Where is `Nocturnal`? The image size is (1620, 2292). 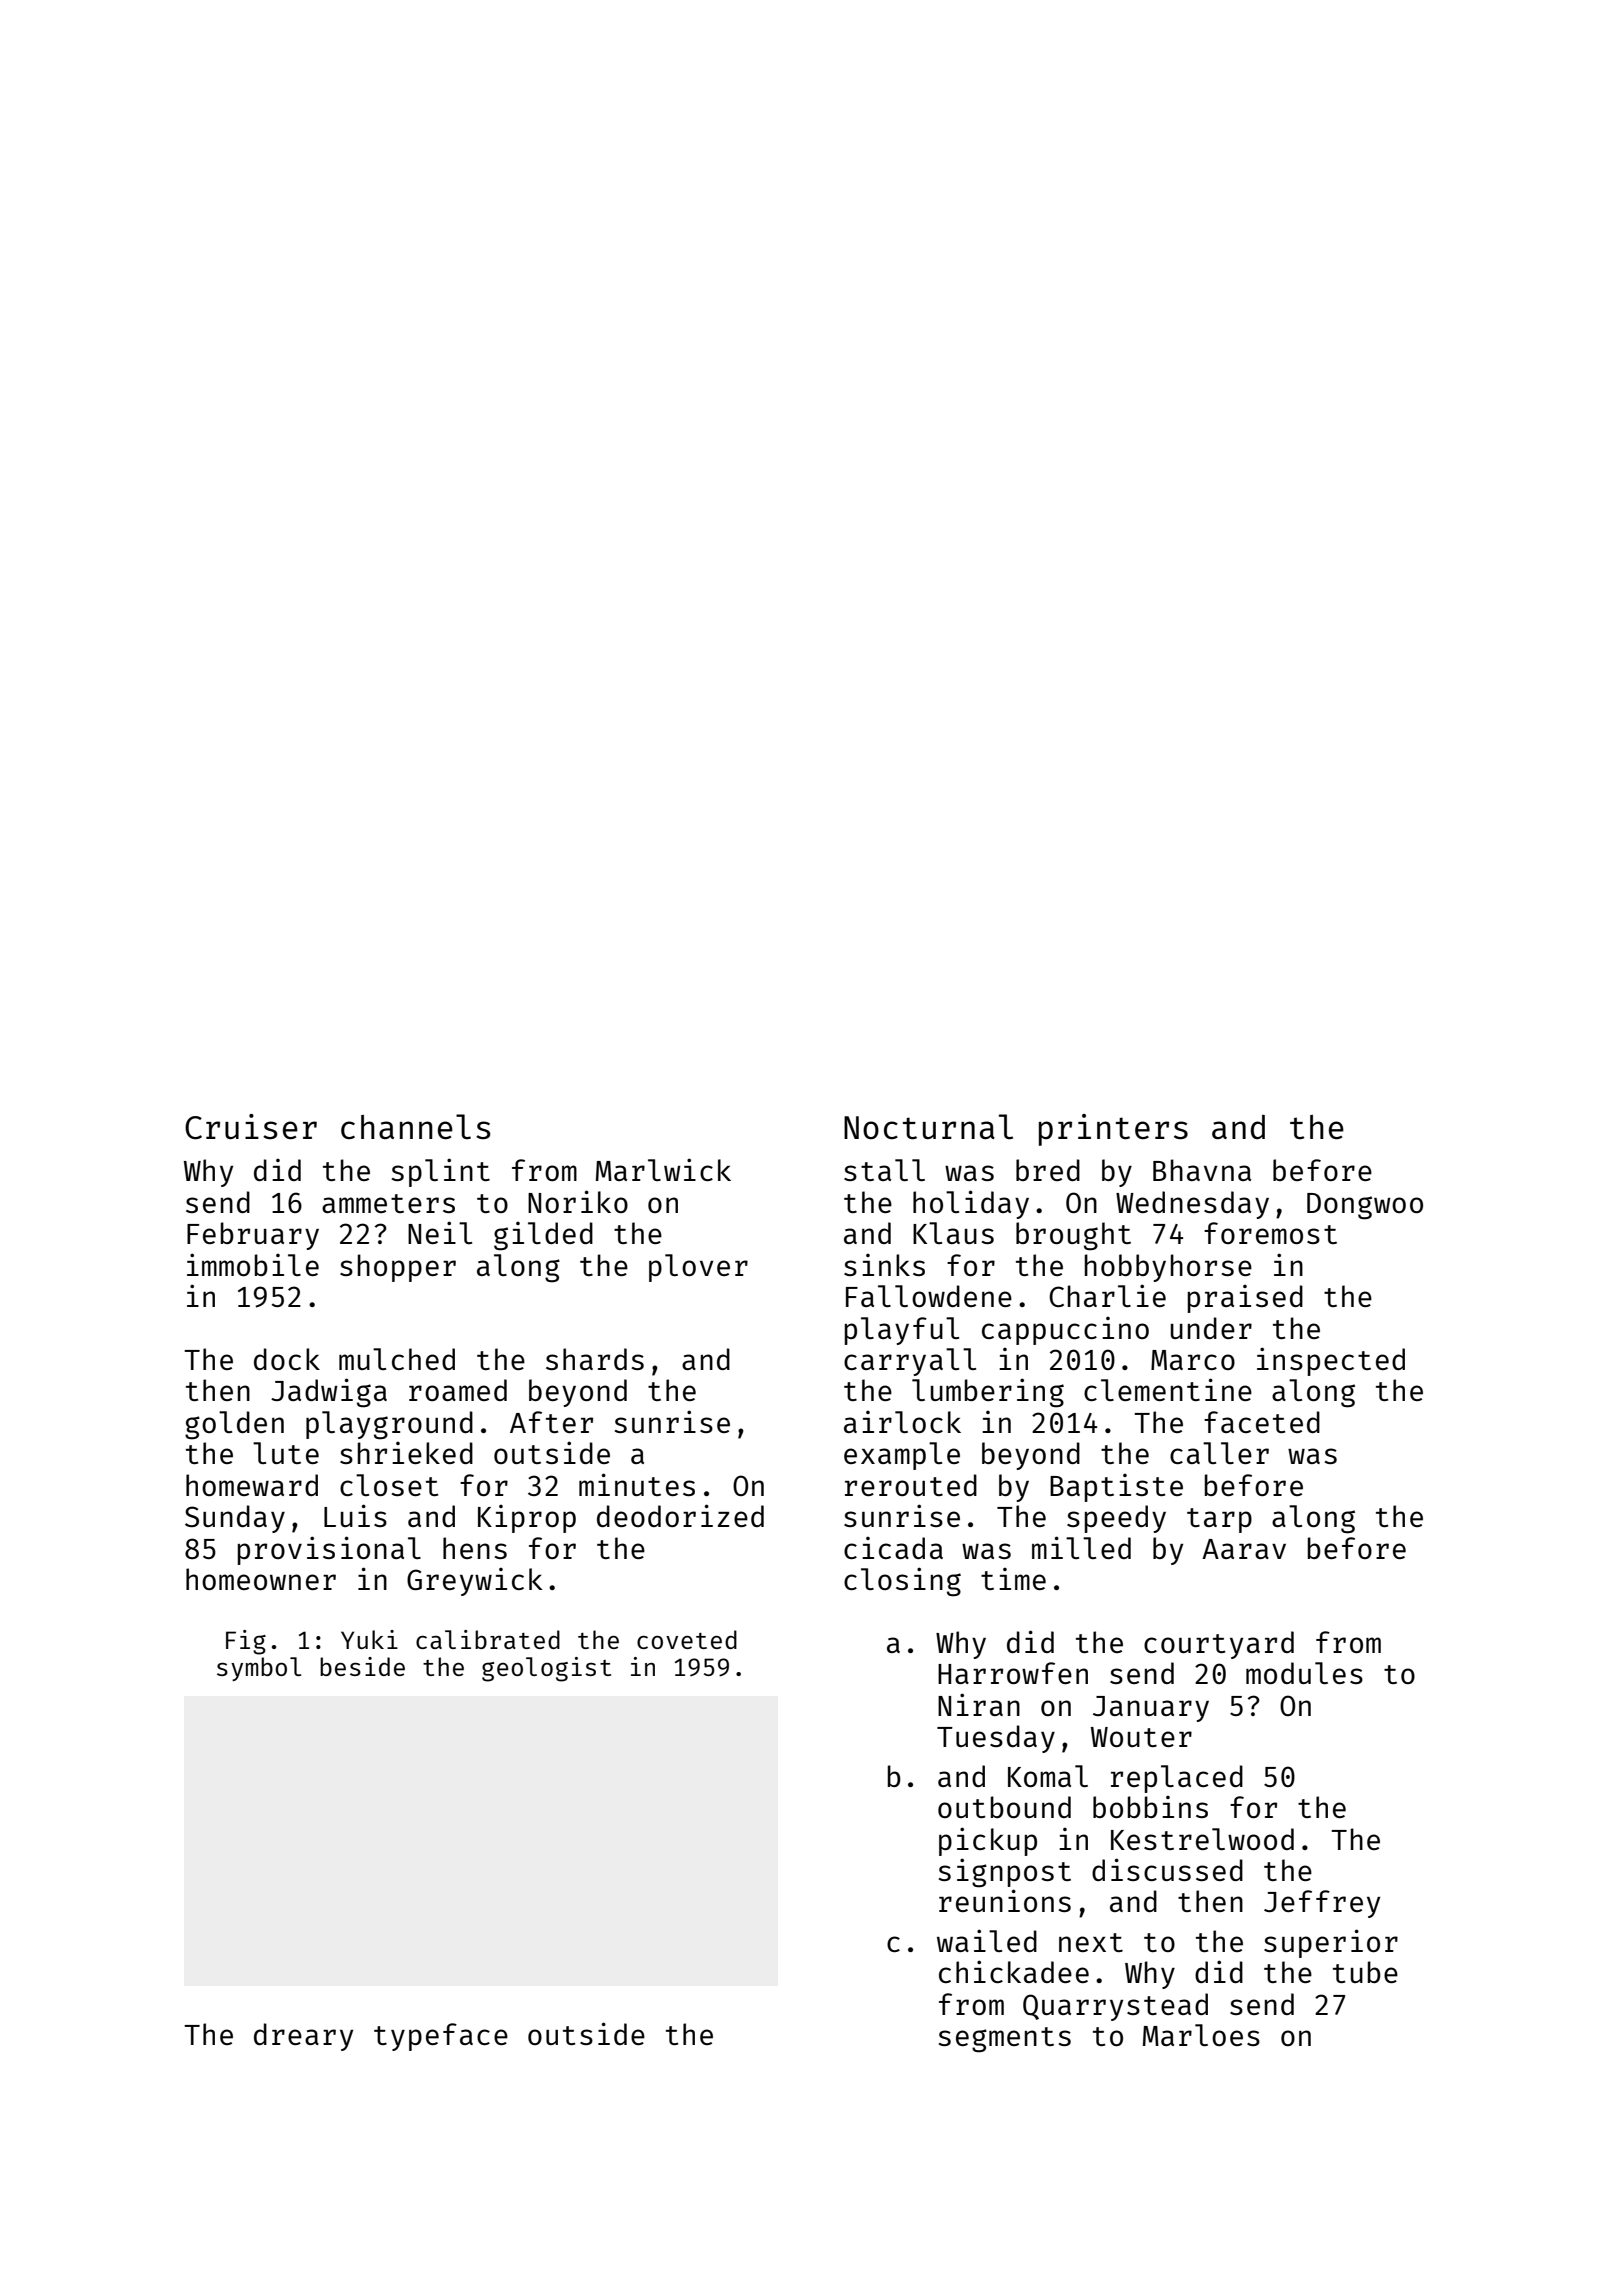 Nocturnal is located at coordinates (928, 1127).
